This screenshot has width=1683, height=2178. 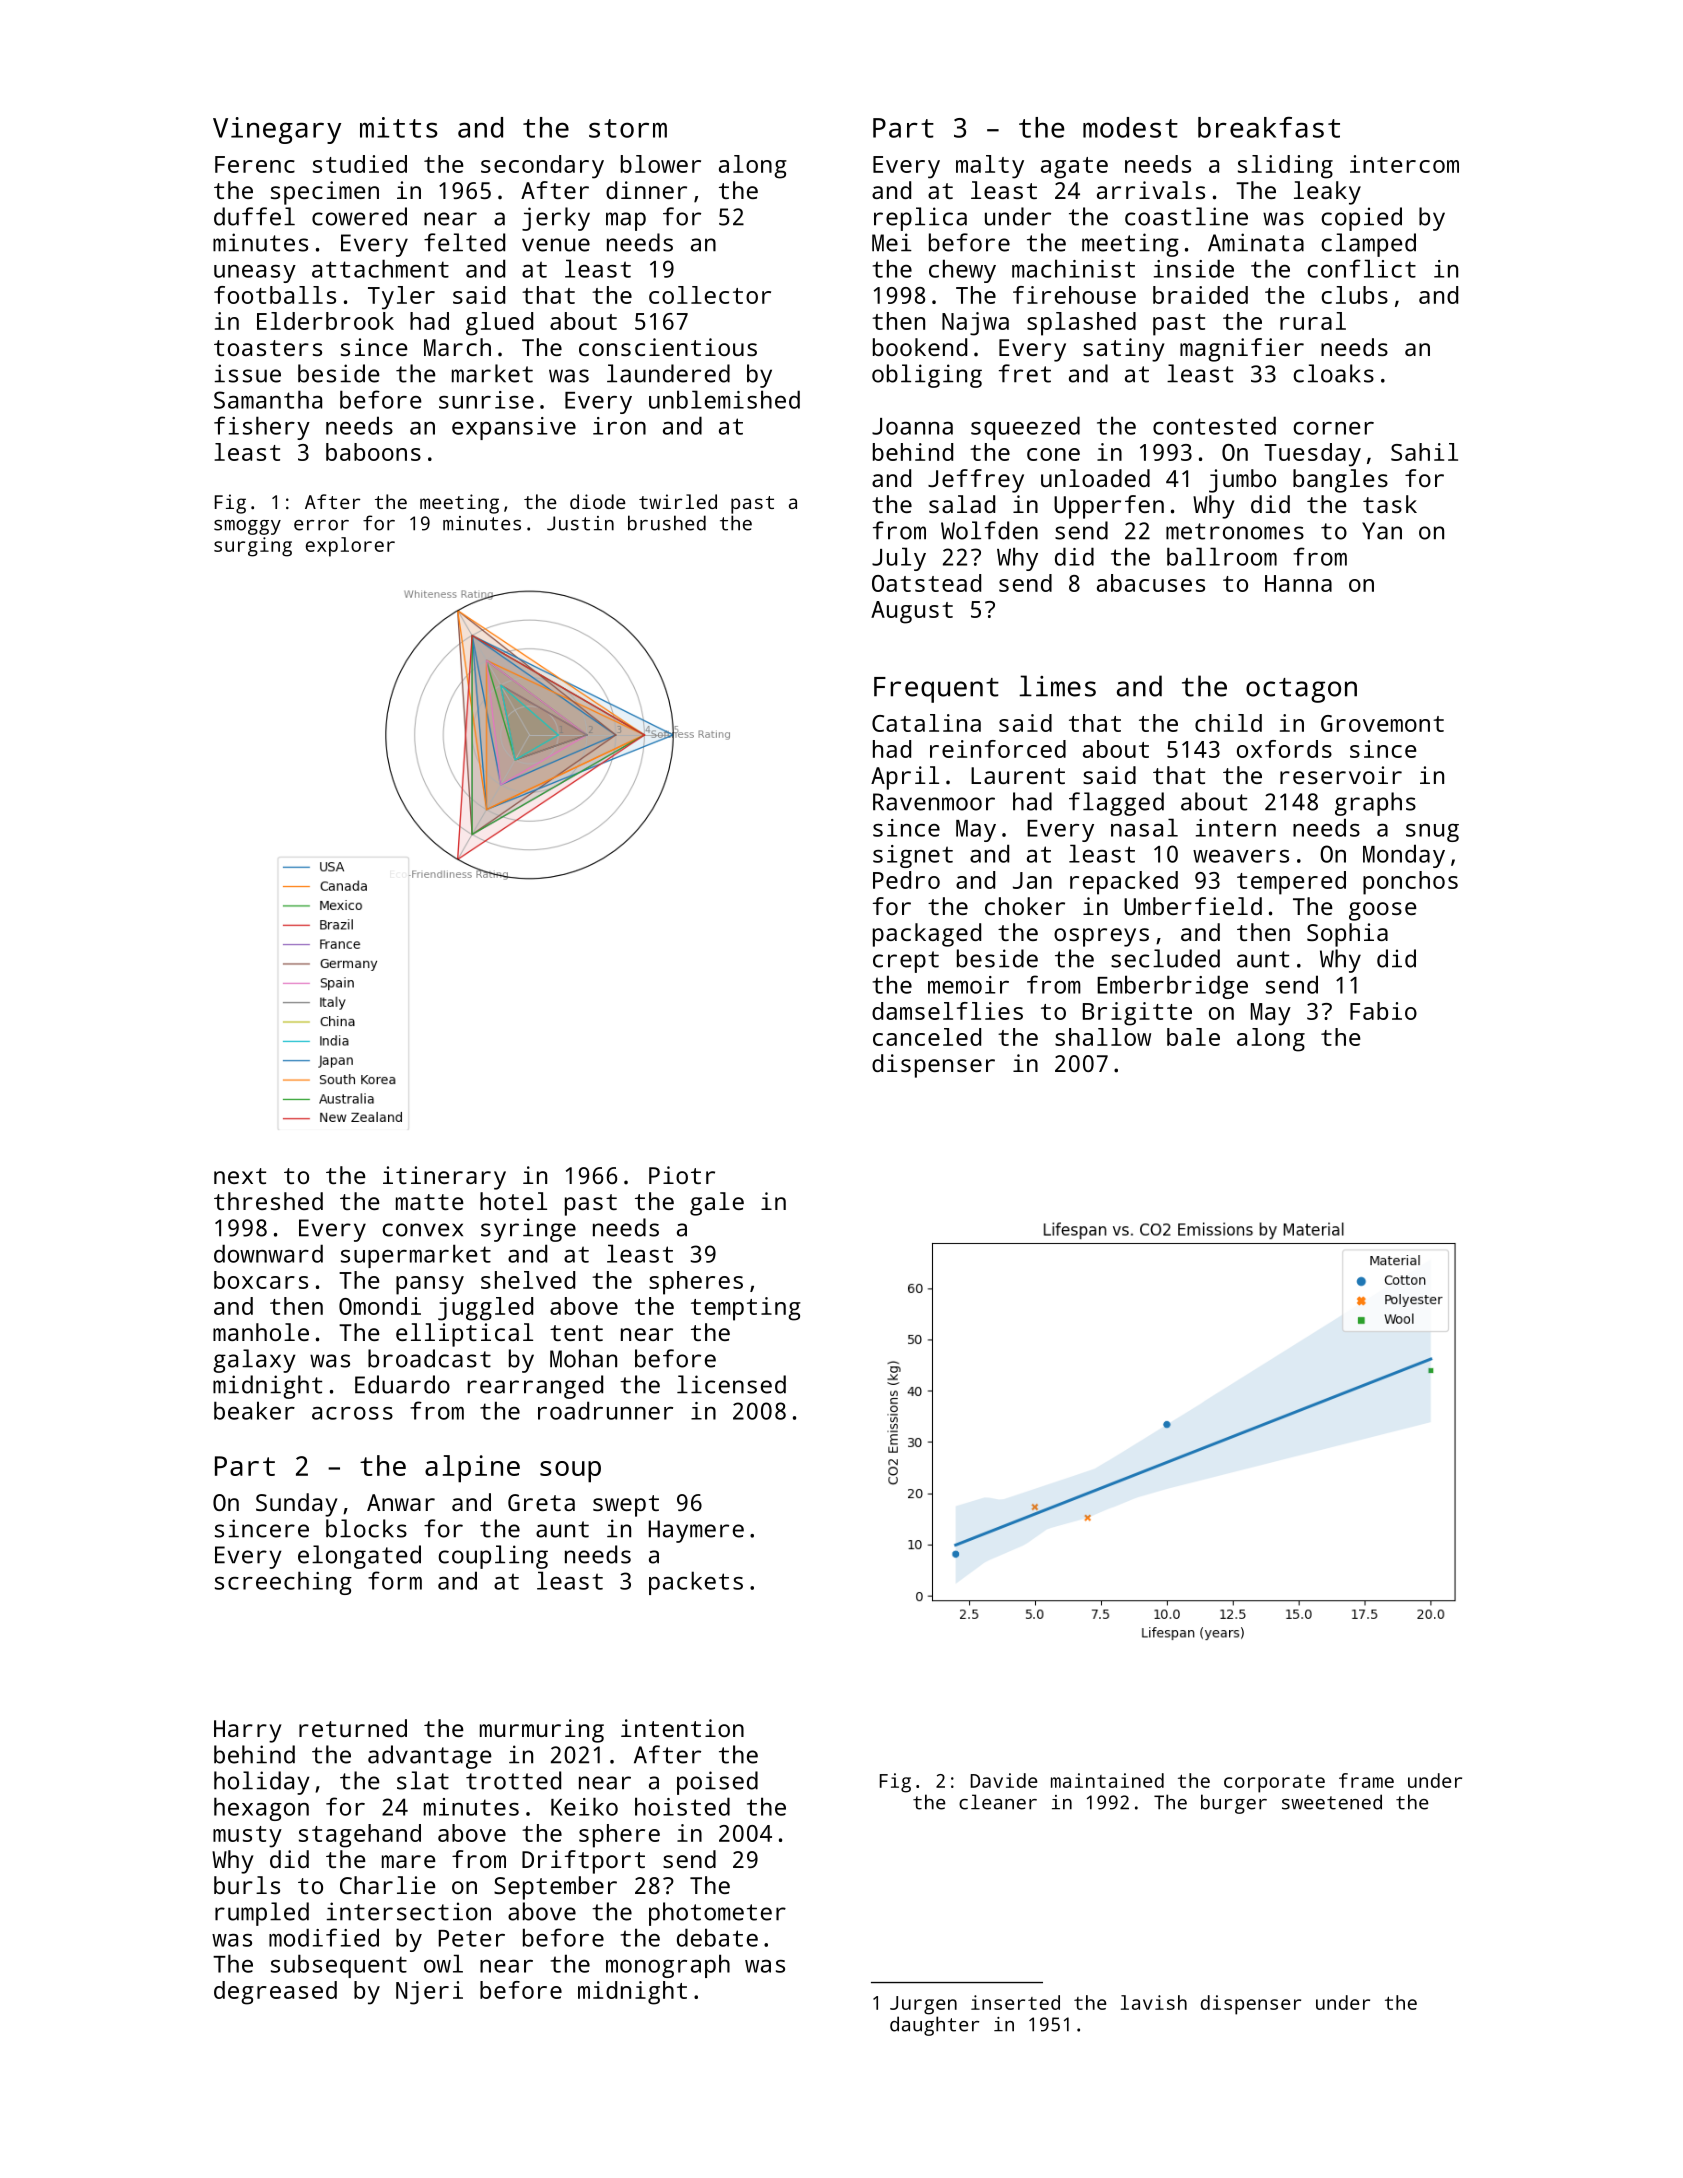 What do you see at coordinates (429, 1993) in the screenshot?
I see `Njeri` at bounding box center [429, 1993].
